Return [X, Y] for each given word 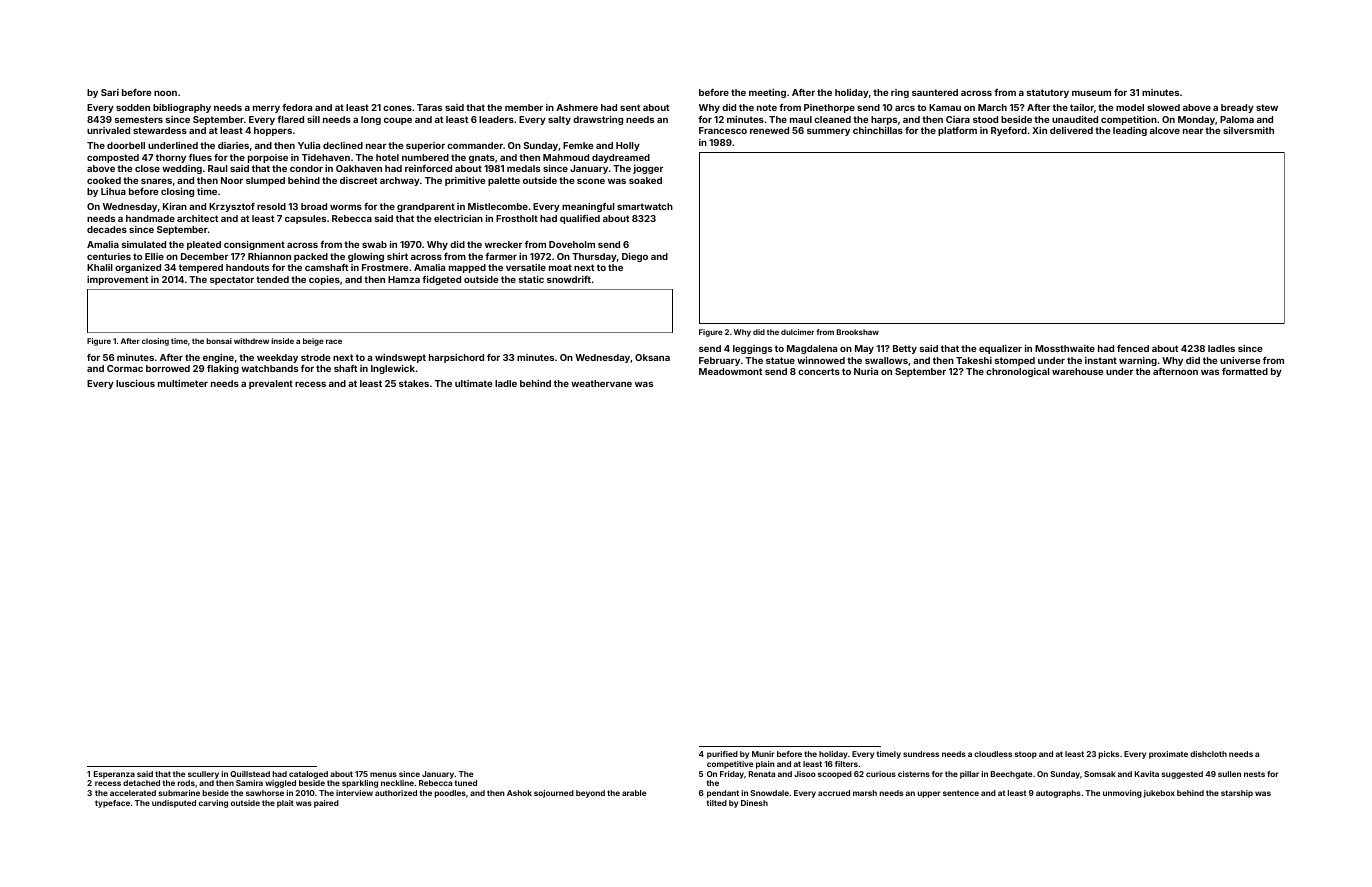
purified [722, 755]
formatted [1245, 371]
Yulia [309, 145]
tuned [466, 783]
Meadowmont [730, 371]
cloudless [993, 754]
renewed [769, 130]
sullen [1229, 774]
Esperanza [114, 775]
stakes [414, 383]
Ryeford [1009, 131]
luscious [135, 383]
